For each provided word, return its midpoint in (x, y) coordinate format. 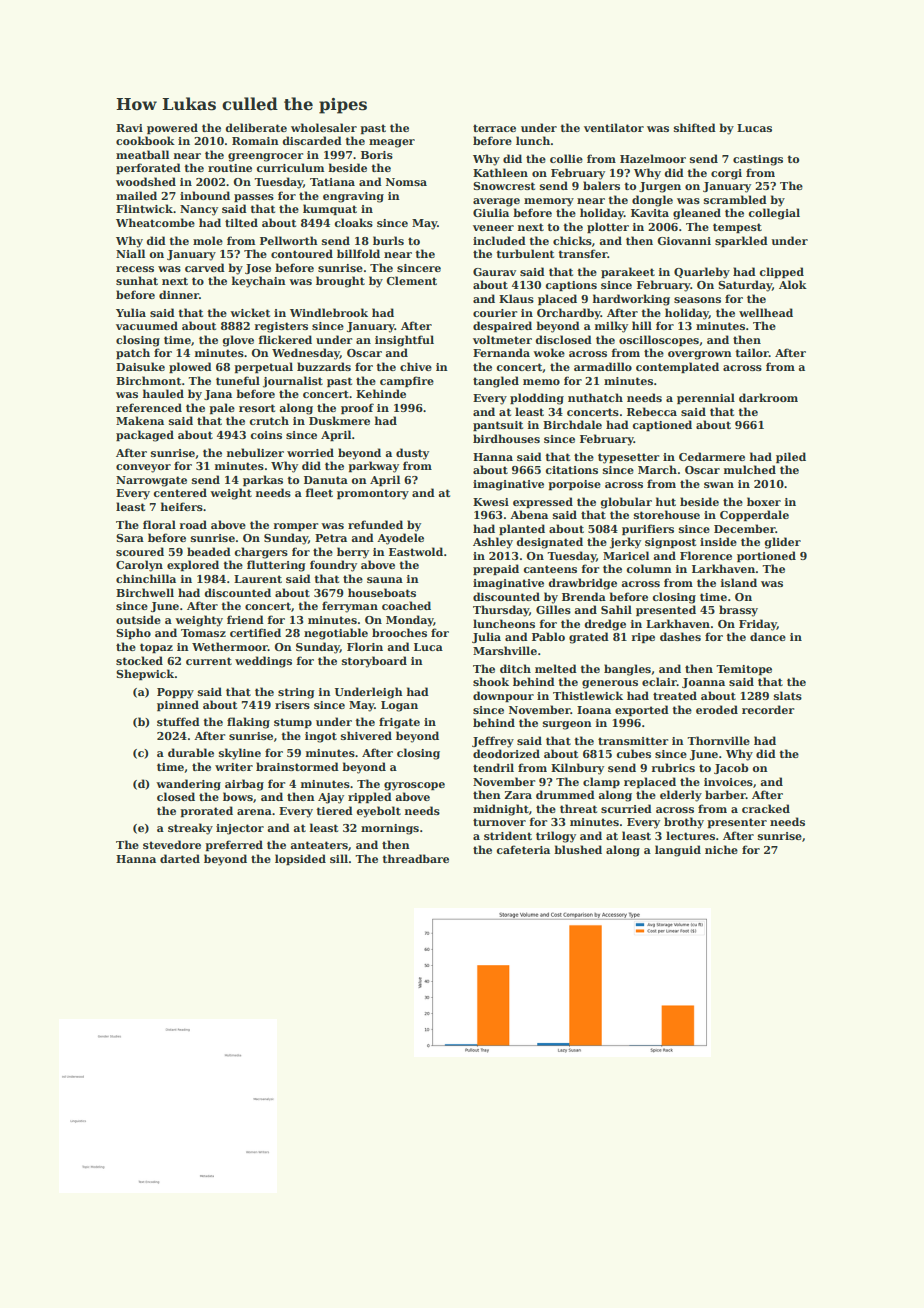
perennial (706, 398)
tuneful (238, 380)
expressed (543, 502)
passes (254, 198)
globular (626, 503)
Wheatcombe (155, 222)
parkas (263, 480)
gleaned (697, 214)
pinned (178, 705)
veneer (493, 228)
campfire (407, 381)
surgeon (567, 725)
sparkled (741, 241)
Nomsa (406, 182)
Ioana (594, 710)
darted (180, 858)
